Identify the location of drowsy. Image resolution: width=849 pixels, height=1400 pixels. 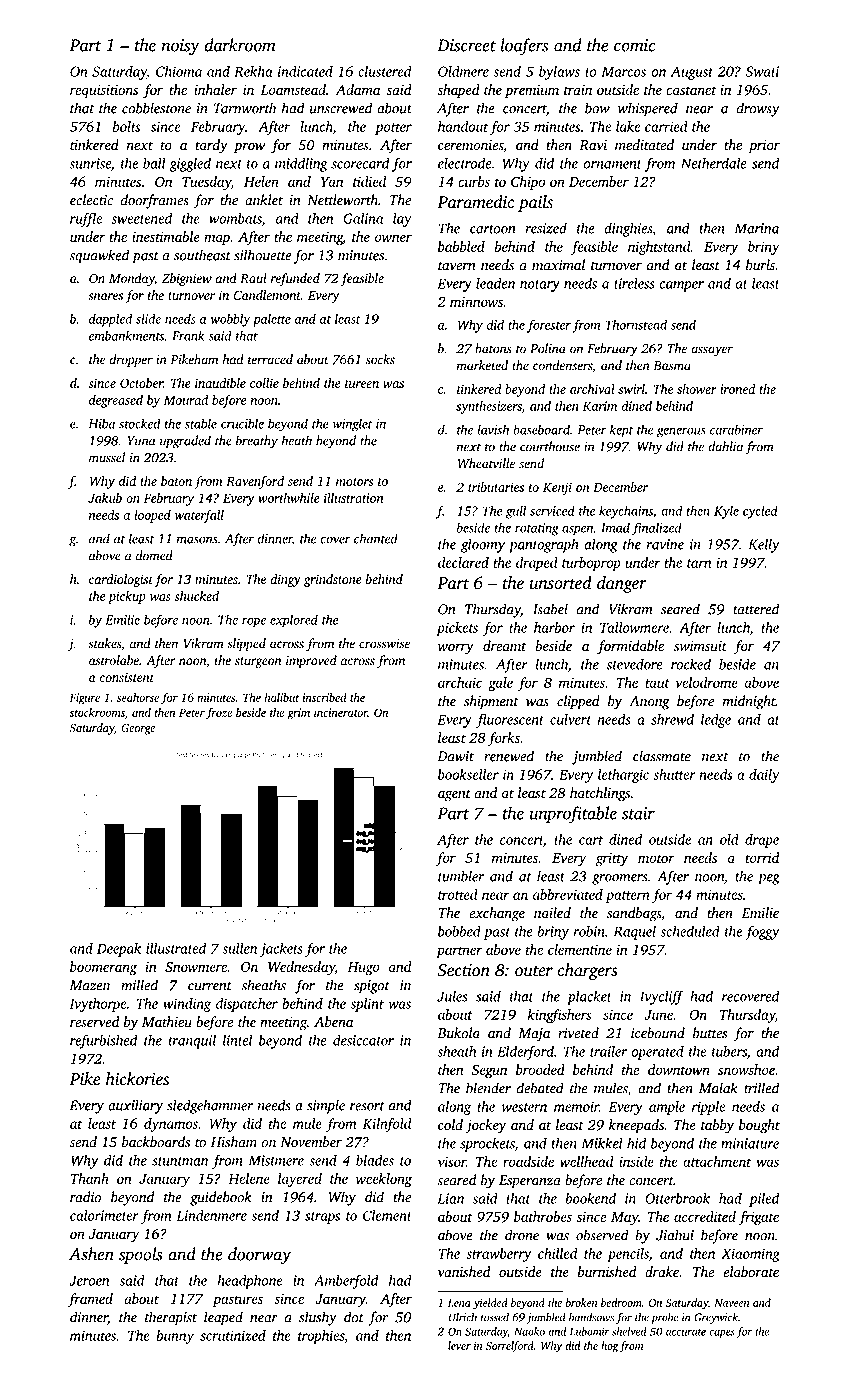
(758, 109).
